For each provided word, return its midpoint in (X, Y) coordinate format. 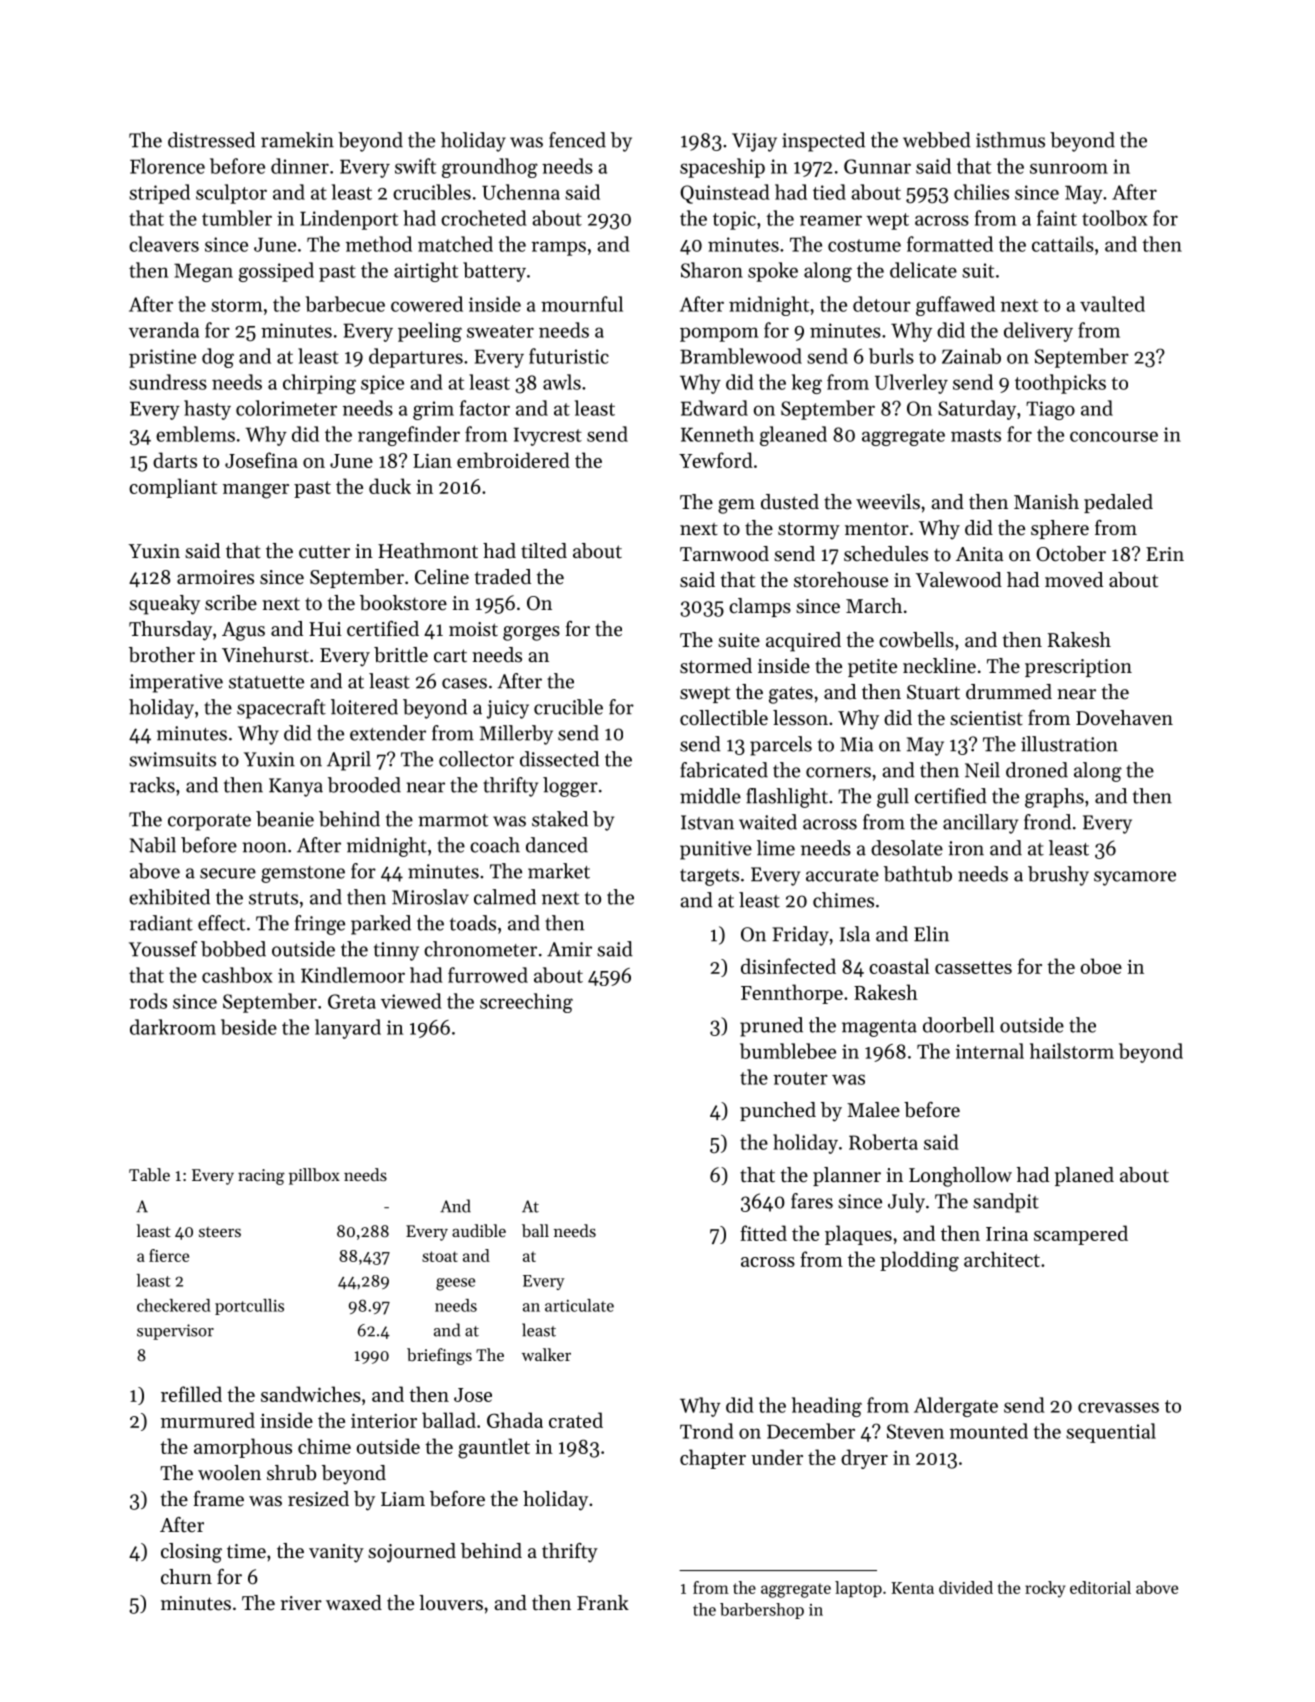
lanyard (348, 1029)
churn (186, 1576)
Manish (1046, 501)
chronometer (480, 949)
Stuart (933, 692)
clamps (760, 607)
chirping (319, 384)
